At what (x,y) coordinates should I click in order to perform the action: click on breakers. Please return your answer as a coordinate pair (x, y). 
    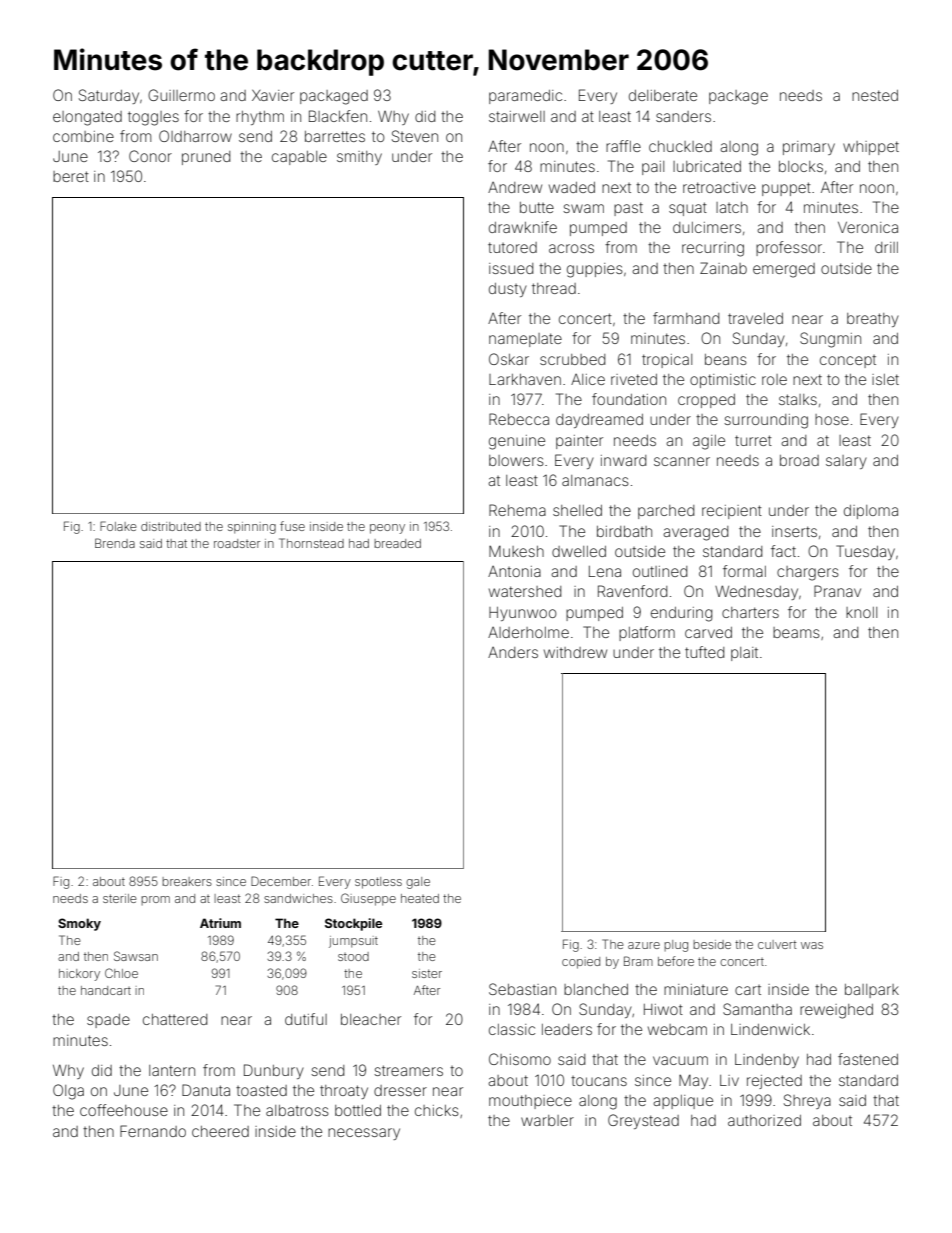
    Looking at the image, I should click on (187, 881).
